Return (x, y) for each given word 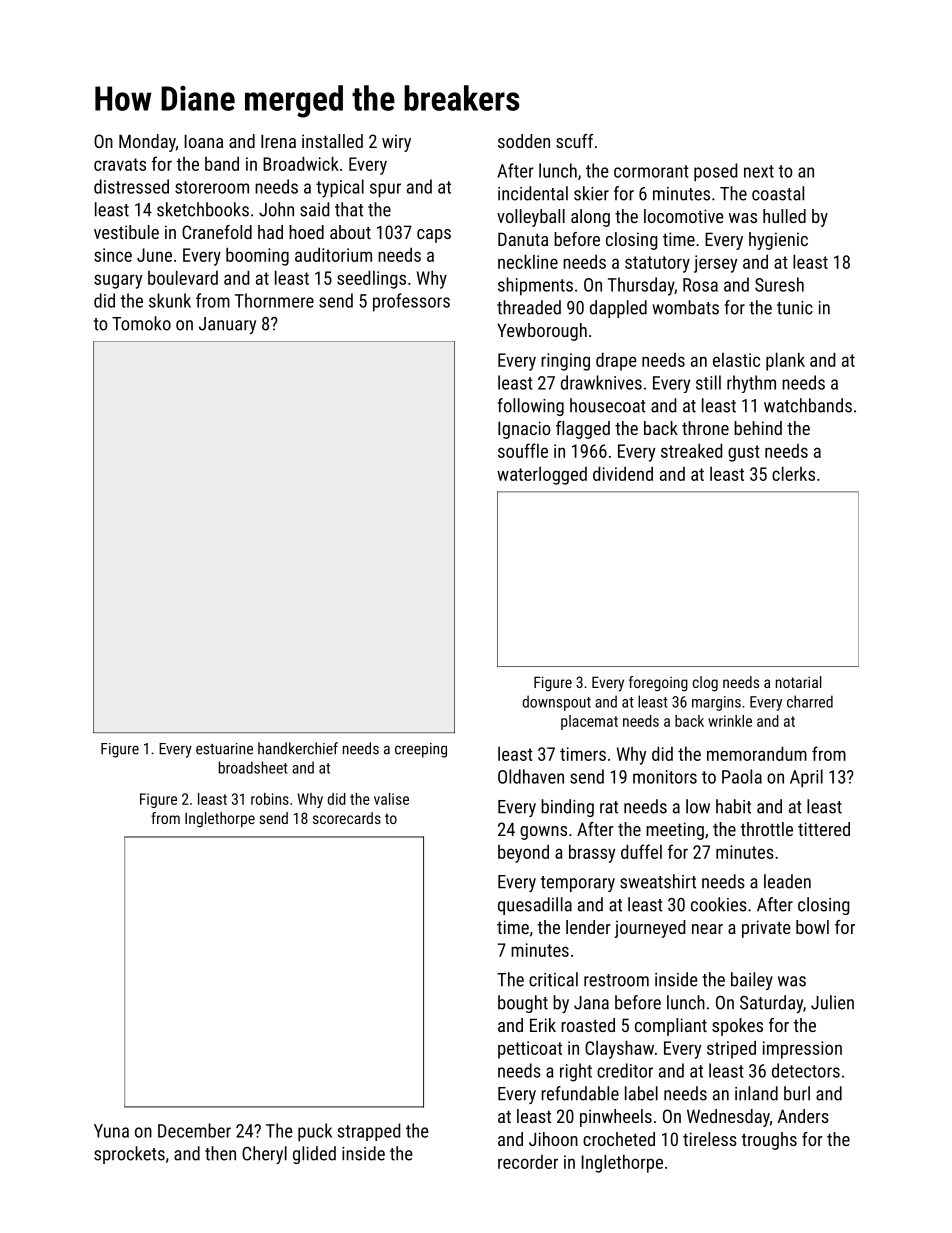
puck (315, 1132)
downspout (556, 703)
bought (523, 1004)
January (227, 325)
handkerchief (298, 748)
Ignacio (524, 430)
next (759, 171)
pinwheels (616, 1118)
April (806, 778)
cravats (120, 164)
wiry (396, 143)
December (194, 1130)
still (708, 382)
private (766, 929)
